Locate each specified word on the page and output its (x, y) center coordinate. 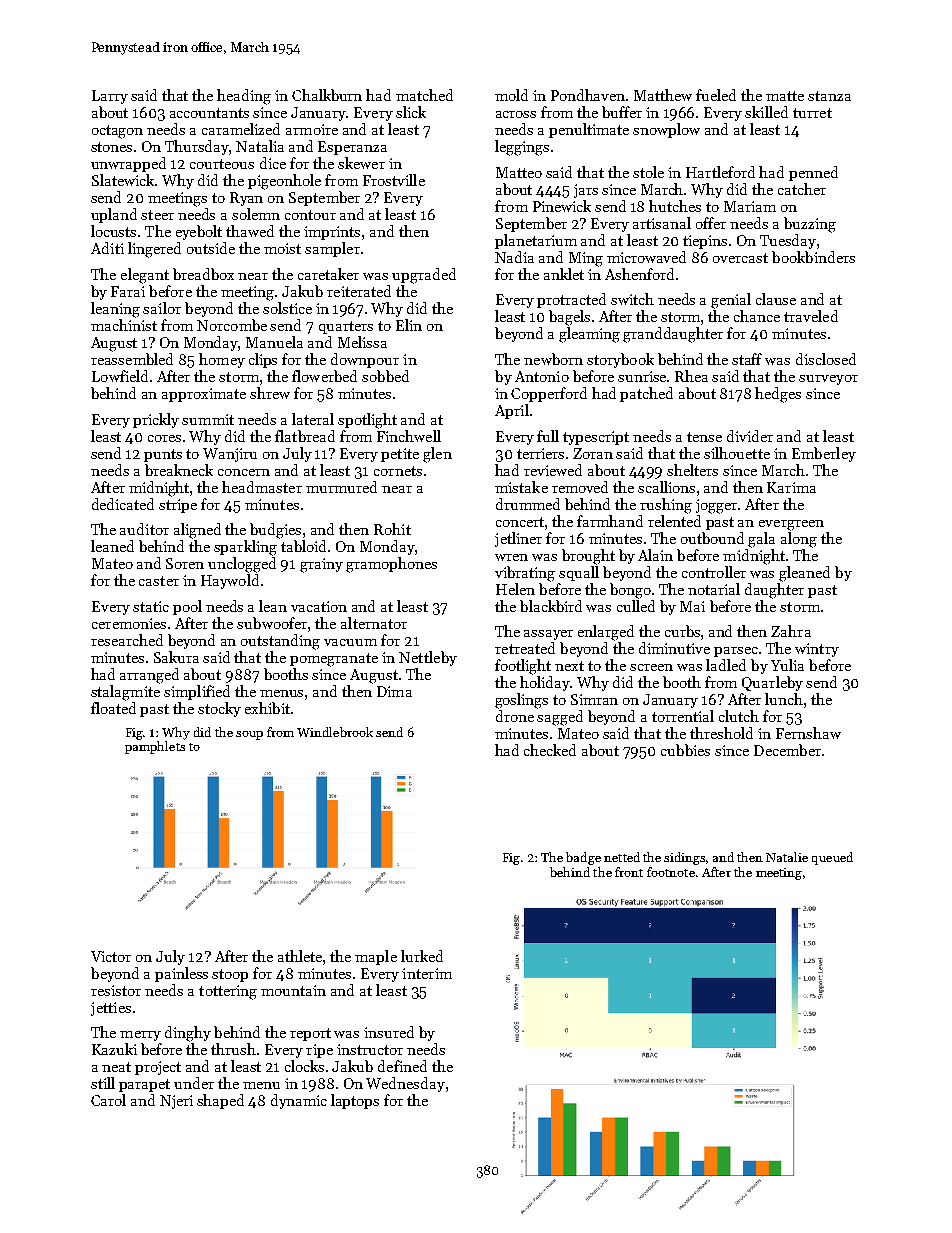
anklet (564, 274)
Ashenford (639, 274)
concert (520, 522)
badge (583, 858)
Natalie (787, 857)
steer (157, 215)
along (799, 540)
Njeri (176, 1102)
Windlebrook (335, 732)
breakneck (179, 470)
